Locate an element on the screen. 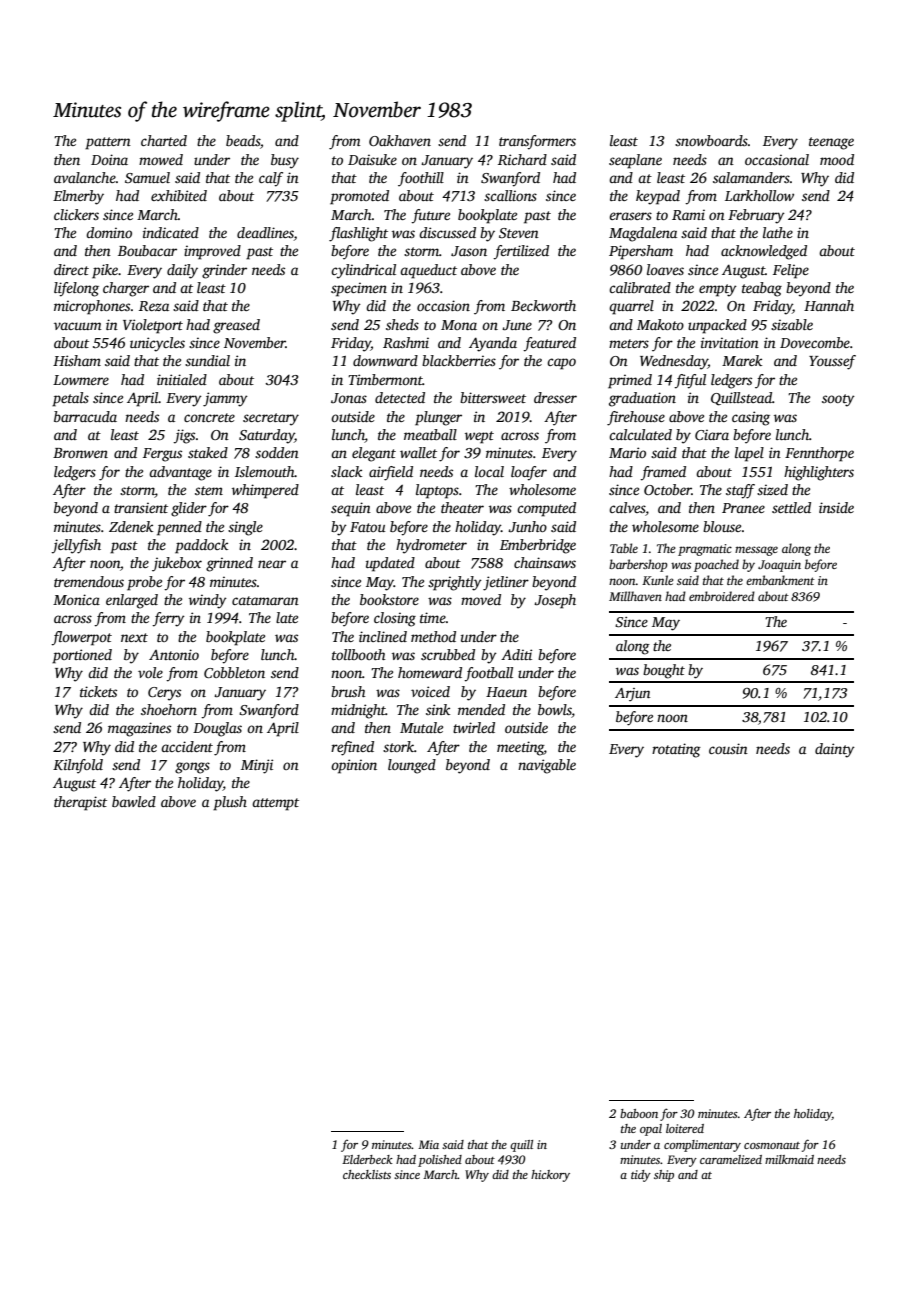 The width and height of the screenshot is (908, 1316). sheds is located at coordinates (402, 324).
